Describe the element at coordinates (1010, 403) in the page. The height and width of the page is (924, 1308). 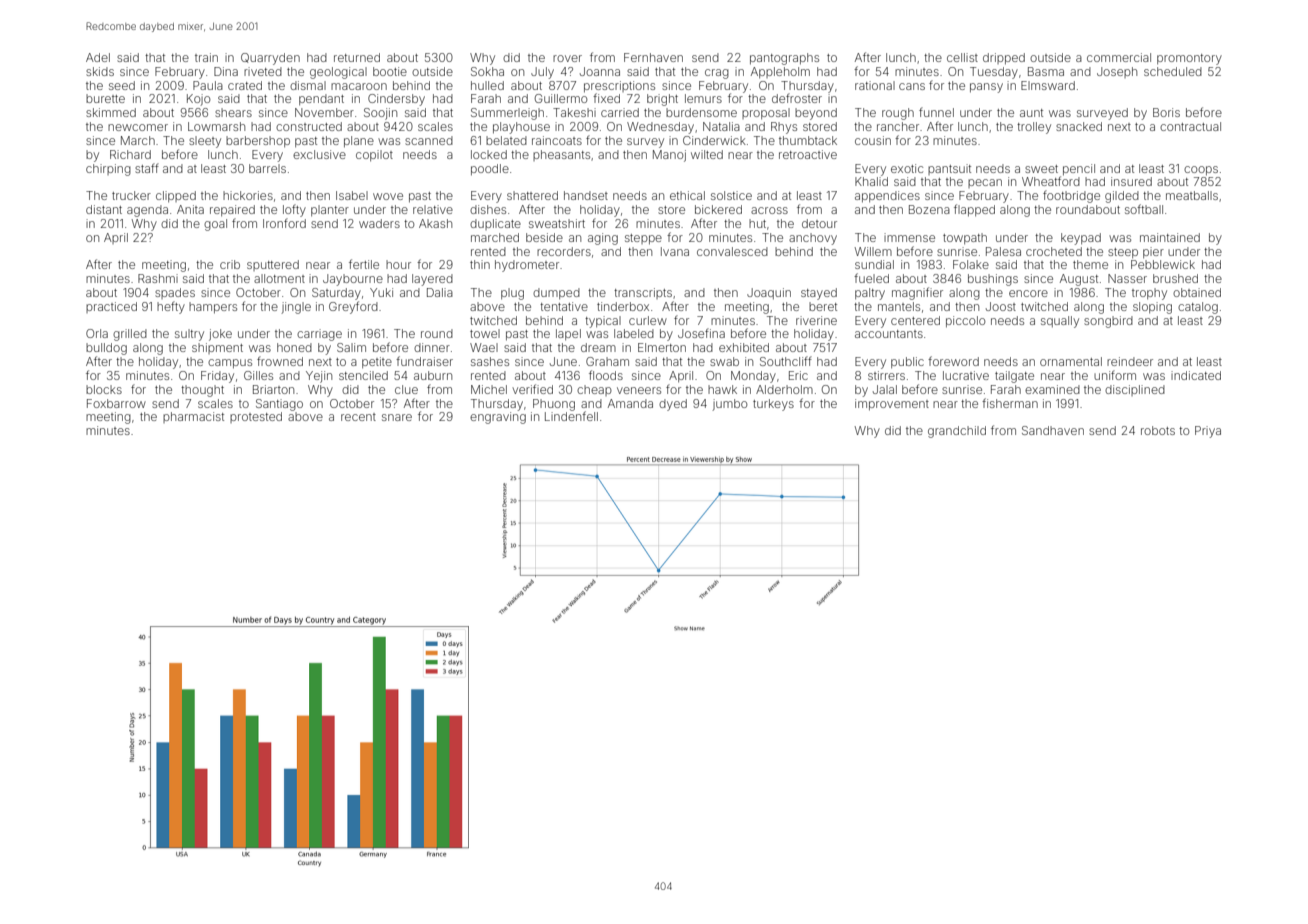
I see `fisherman` at that location.
